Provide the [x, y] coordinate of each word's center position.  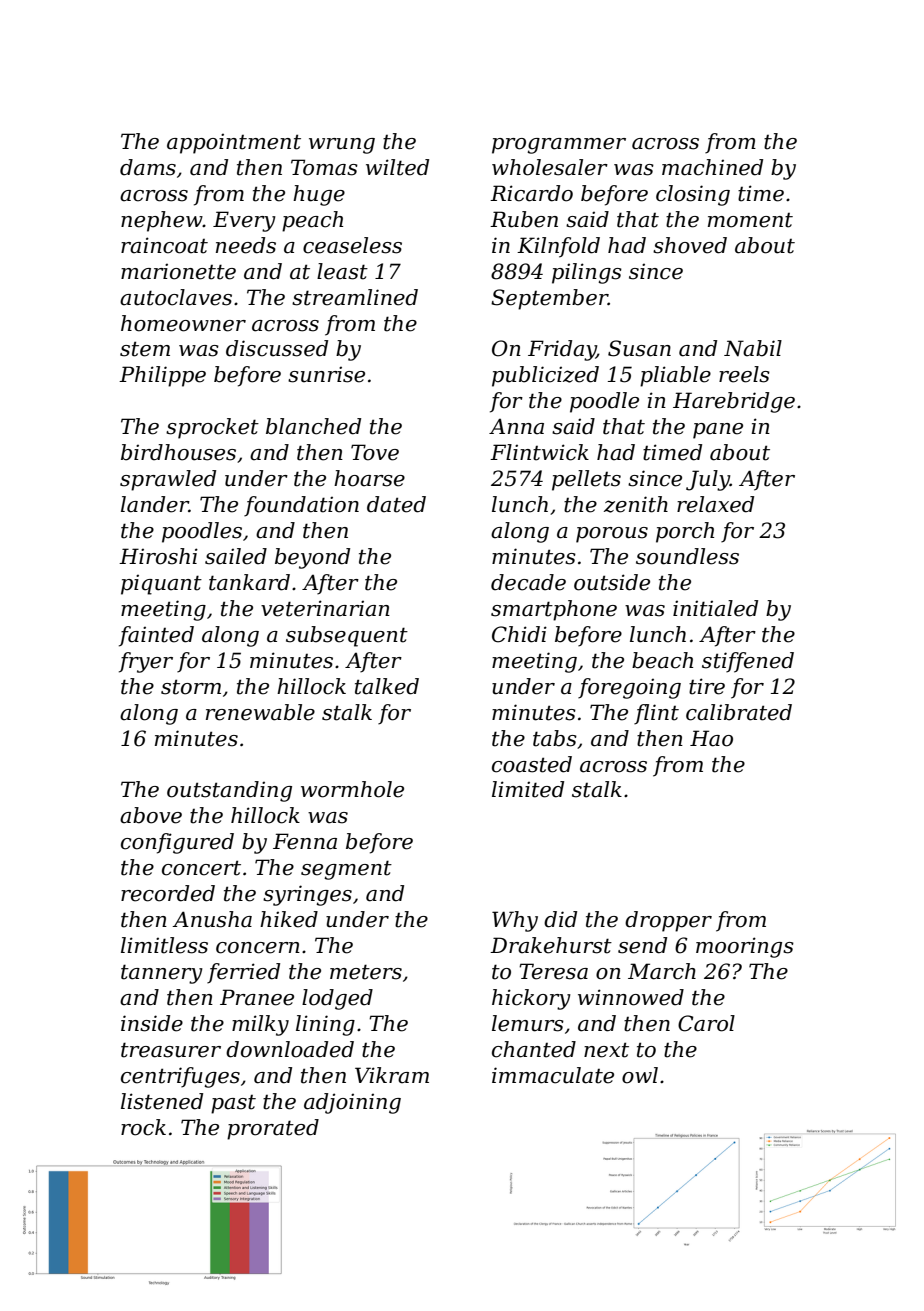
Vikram [392, 1075]
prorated [273, 1129]
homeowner [183, 323]
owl [640, 1075]
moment [750, 220]
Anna [516, 427]
